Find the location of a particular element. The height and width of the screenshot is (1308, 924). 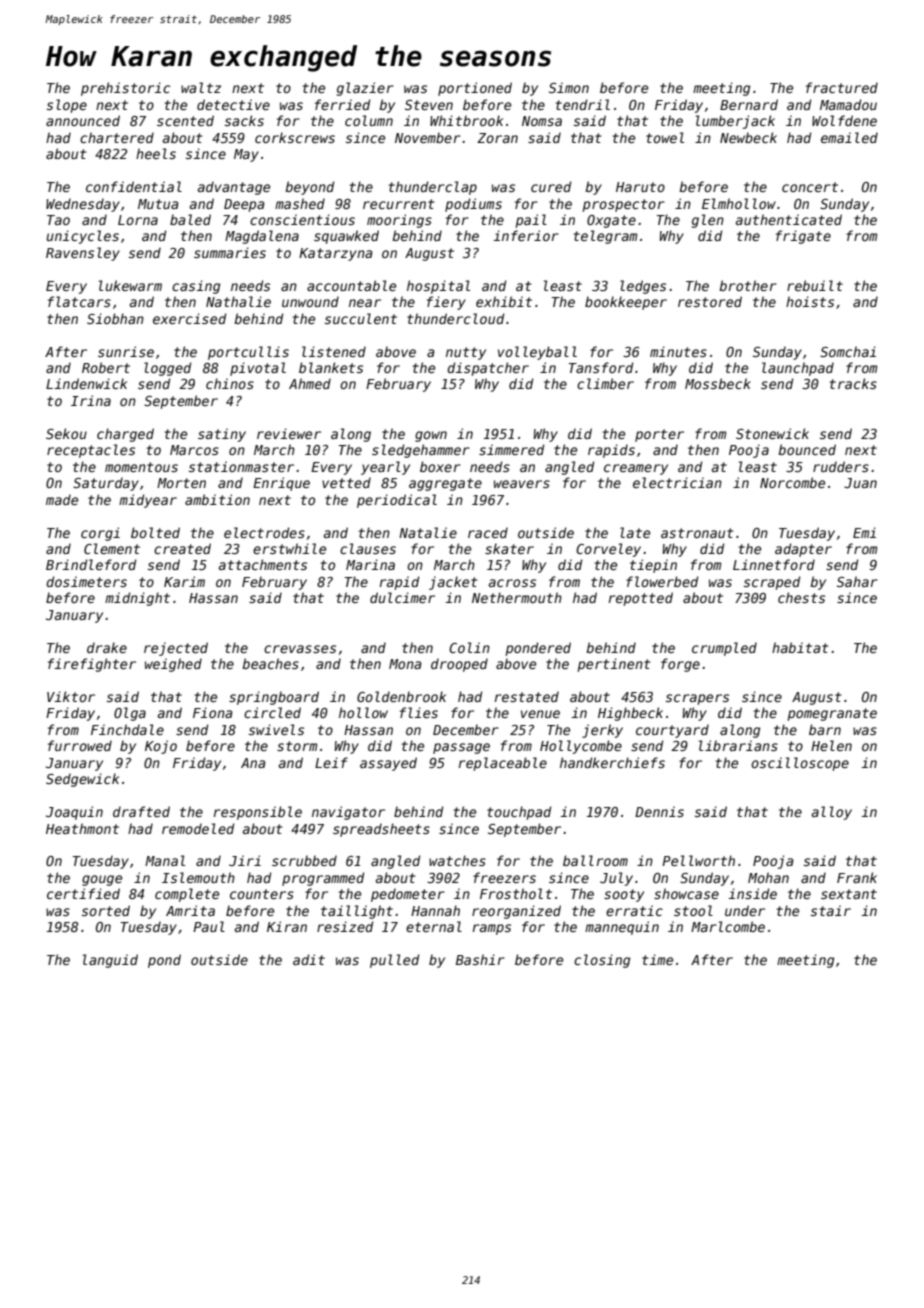

fractured is located at coordinates (842, 87).
